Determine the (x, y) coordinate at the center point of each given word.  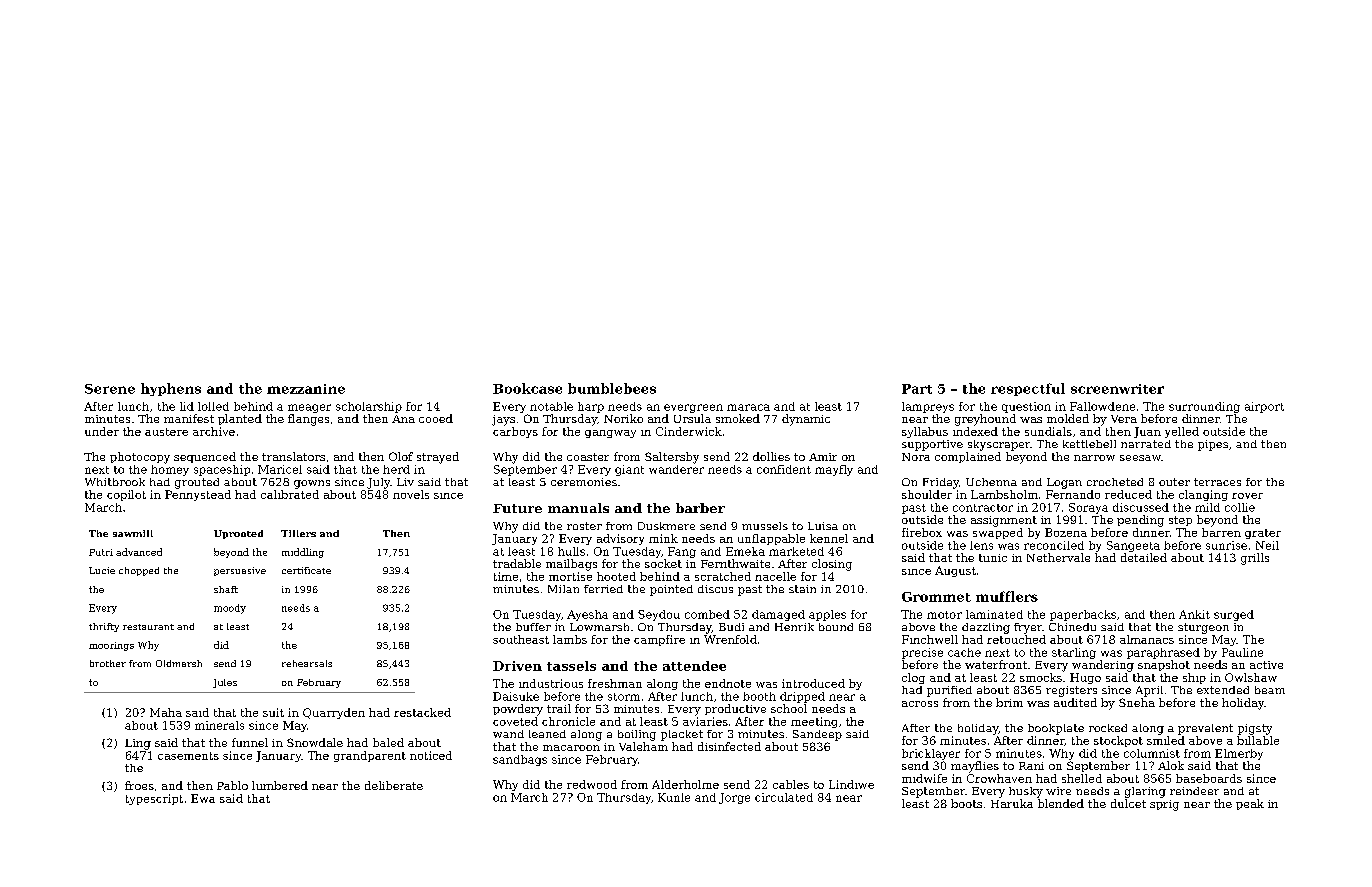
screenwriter (1117, 389)
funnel (250, 742)
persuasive (240, 571)
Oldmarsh (179, 663)
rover (1247, 496)
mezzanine (306, 389)
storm (624, 697)
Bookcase (527, 388)
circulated (784, 797)
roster (584, 526)
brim (1009, 702)
